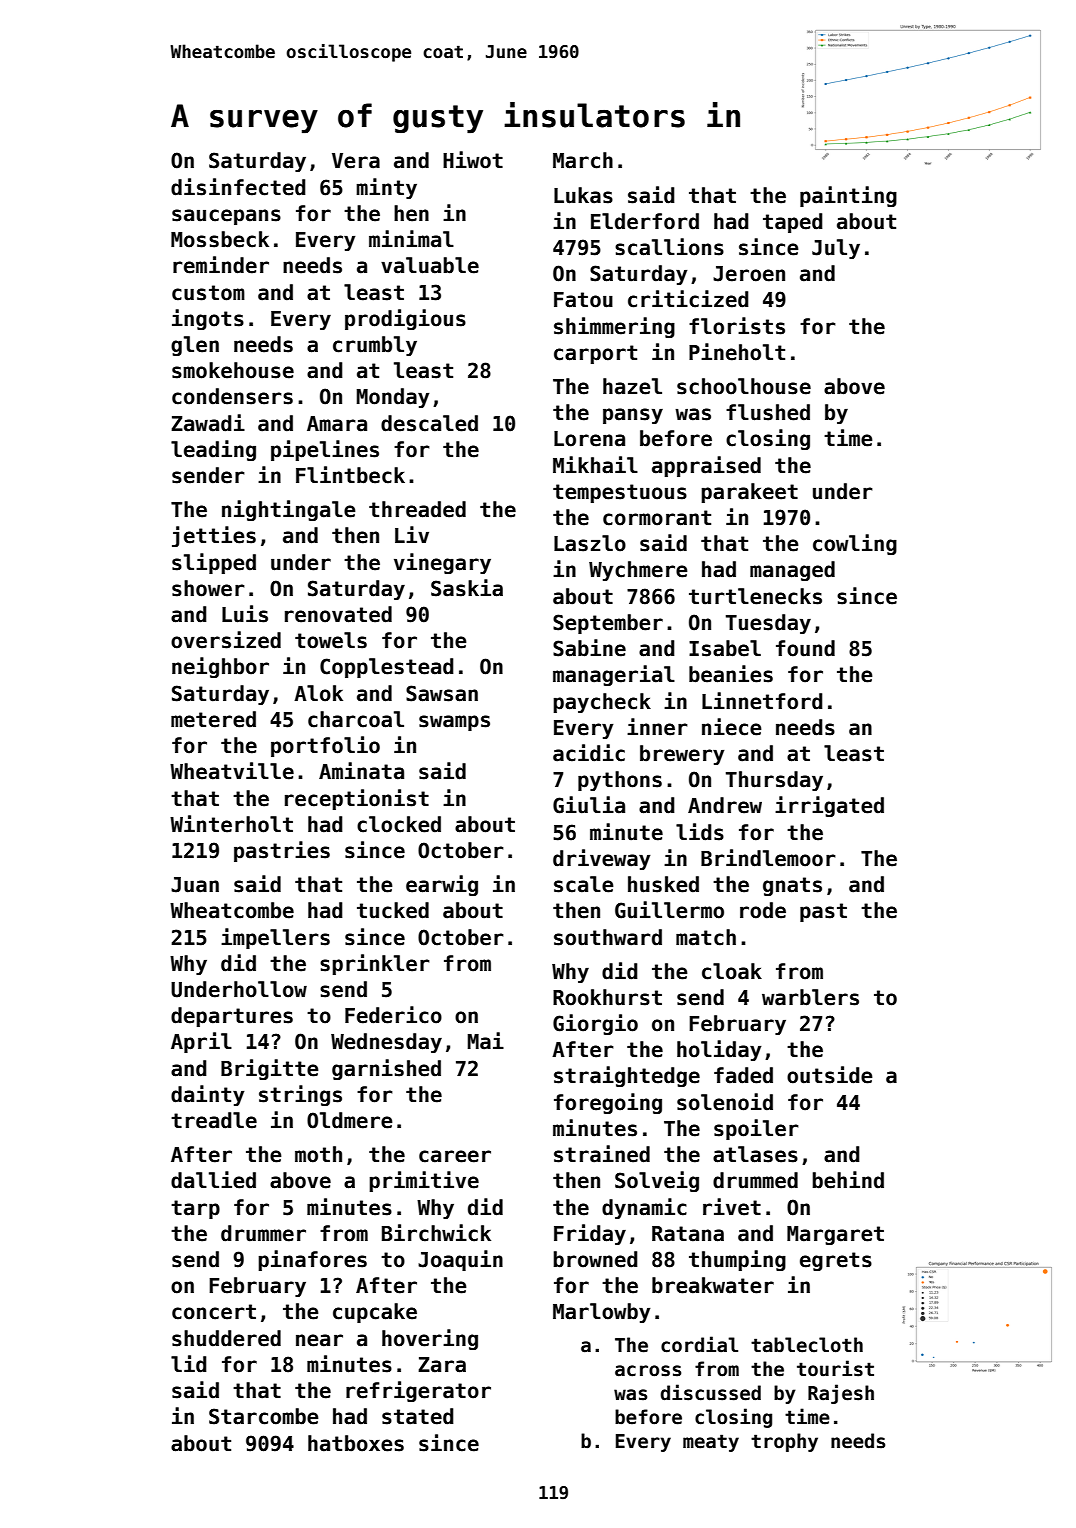  Describe the element at coordinates (602, 1154) in the page. I see `strained` at that location.
